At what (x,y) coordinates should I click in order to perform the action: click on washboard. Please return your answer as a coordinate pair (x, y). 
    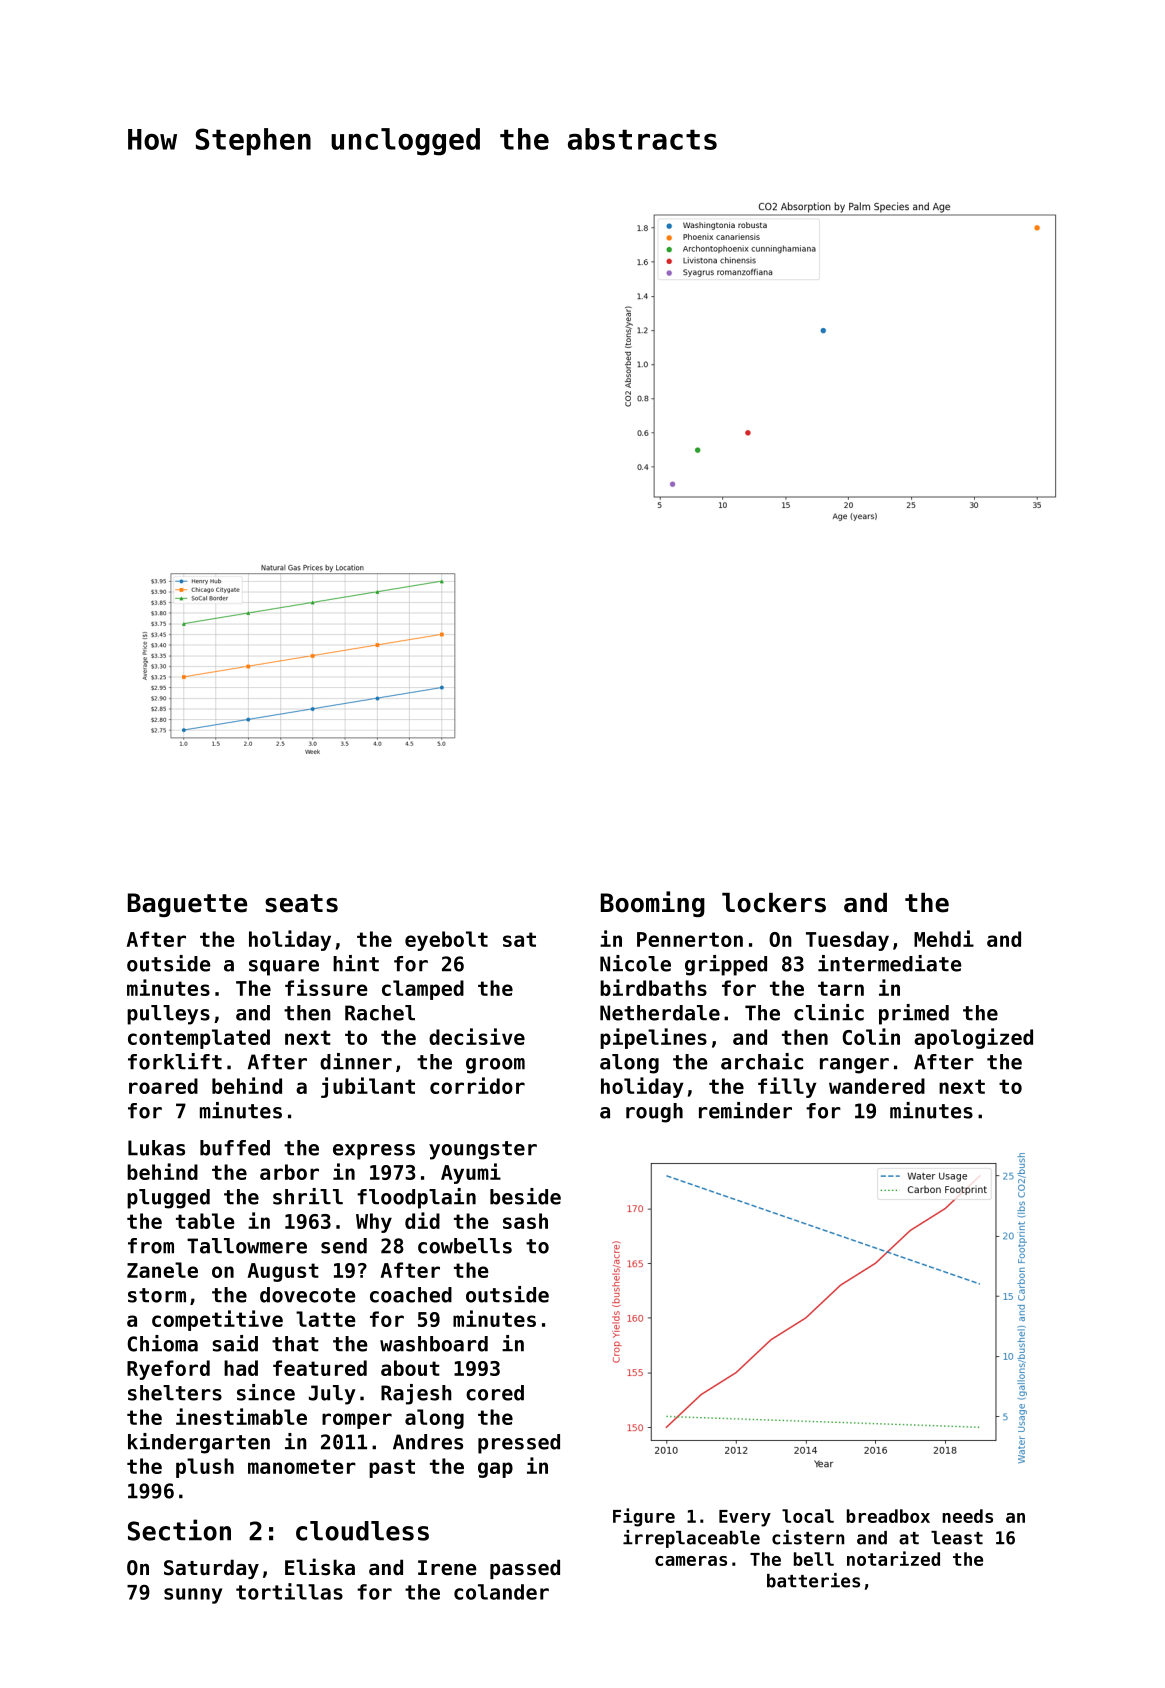
    Looking at the image, I should click on (434, 1344).
